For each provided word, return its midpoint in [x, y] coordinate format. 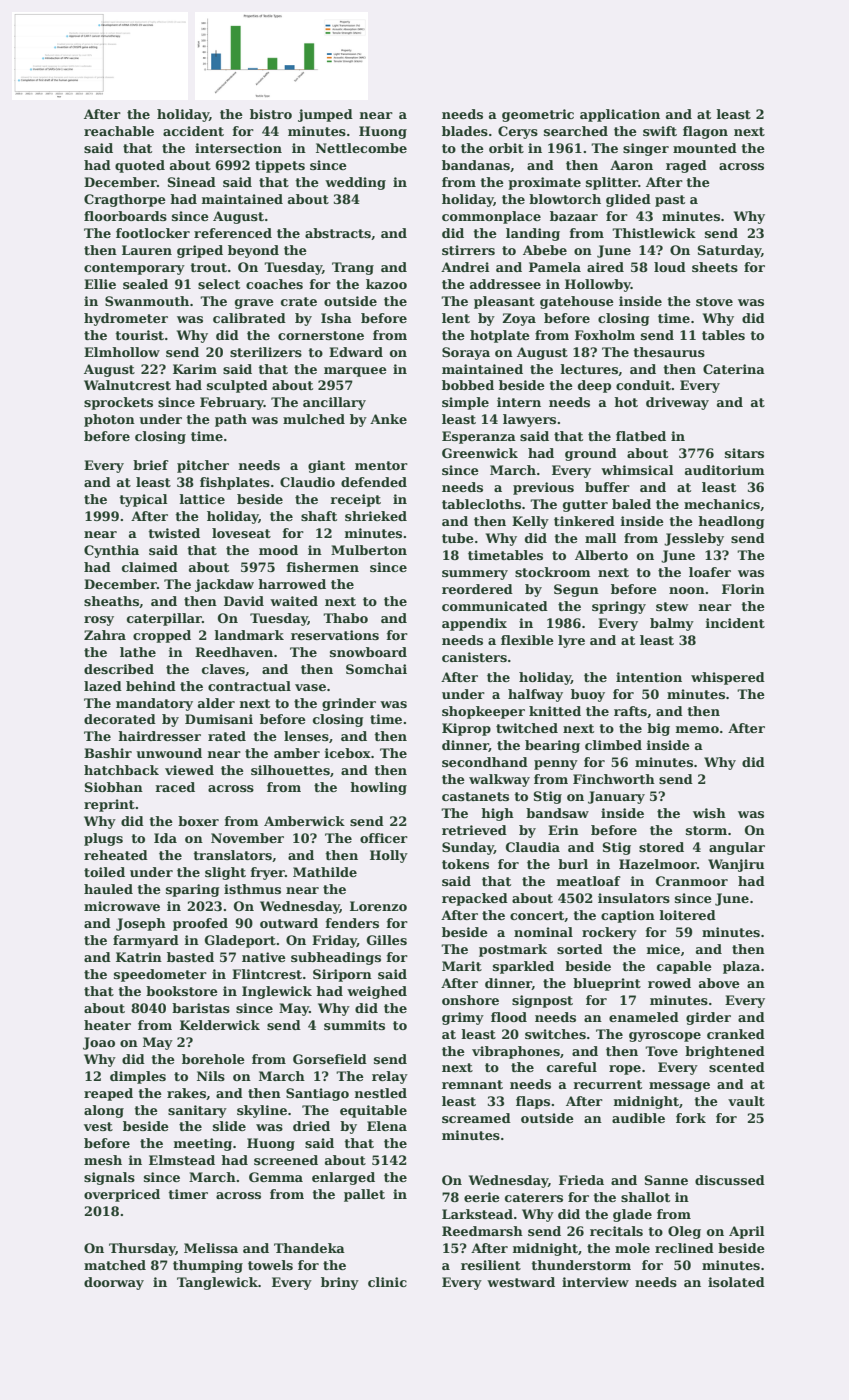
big [658, 729]
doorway [114, 1283]
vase [310, 687]
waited [294, 601]
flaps [533, 1102]
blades [465, 131]
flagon [705, 132]
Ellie [100, 284]
